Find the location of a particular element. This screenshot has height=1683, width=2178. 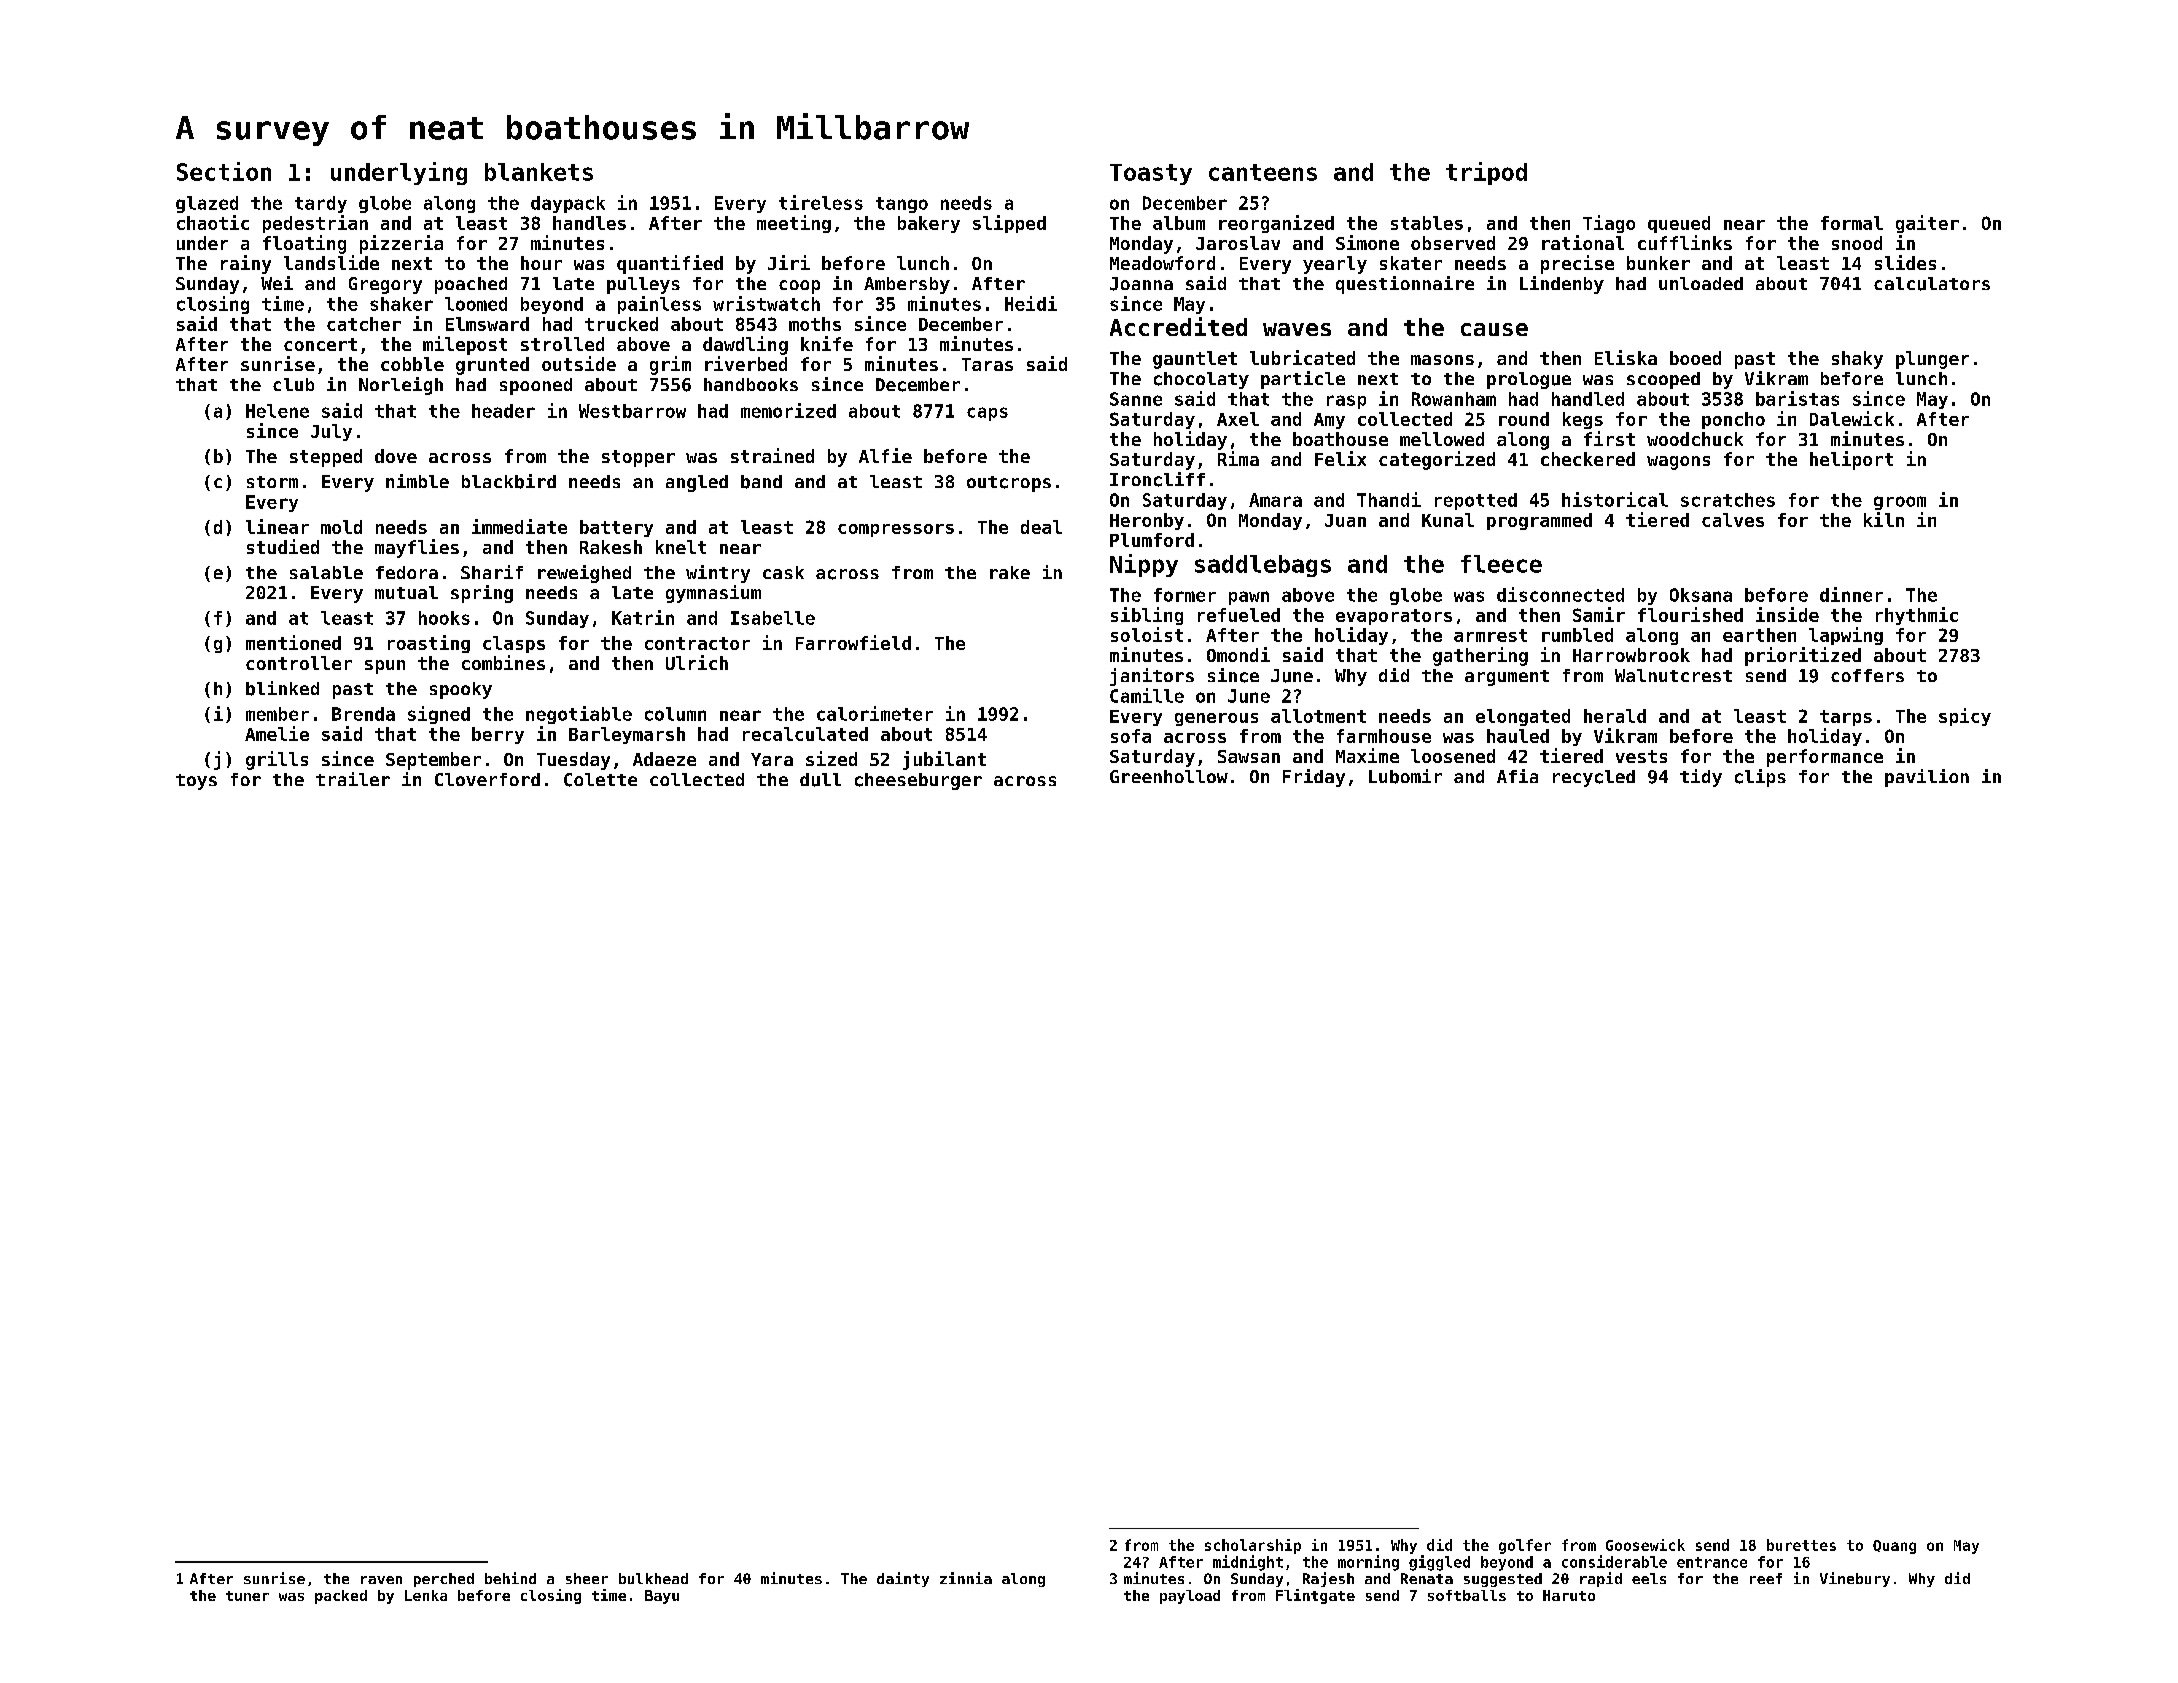

queued is located at coordinates (1679, 224).
